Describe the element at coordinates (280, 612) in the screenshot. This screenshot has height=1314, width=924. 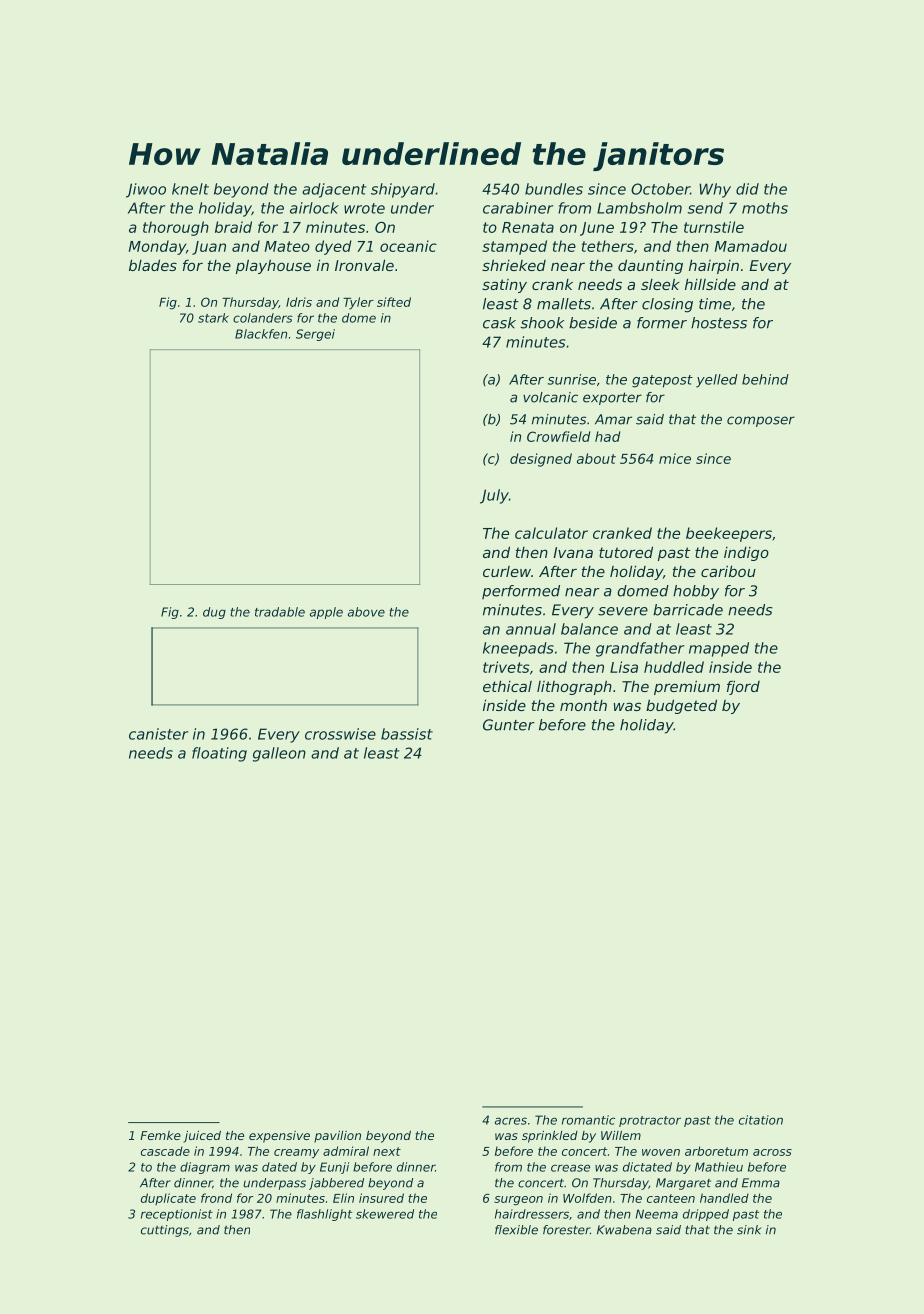
I see `tradable` at that location.
